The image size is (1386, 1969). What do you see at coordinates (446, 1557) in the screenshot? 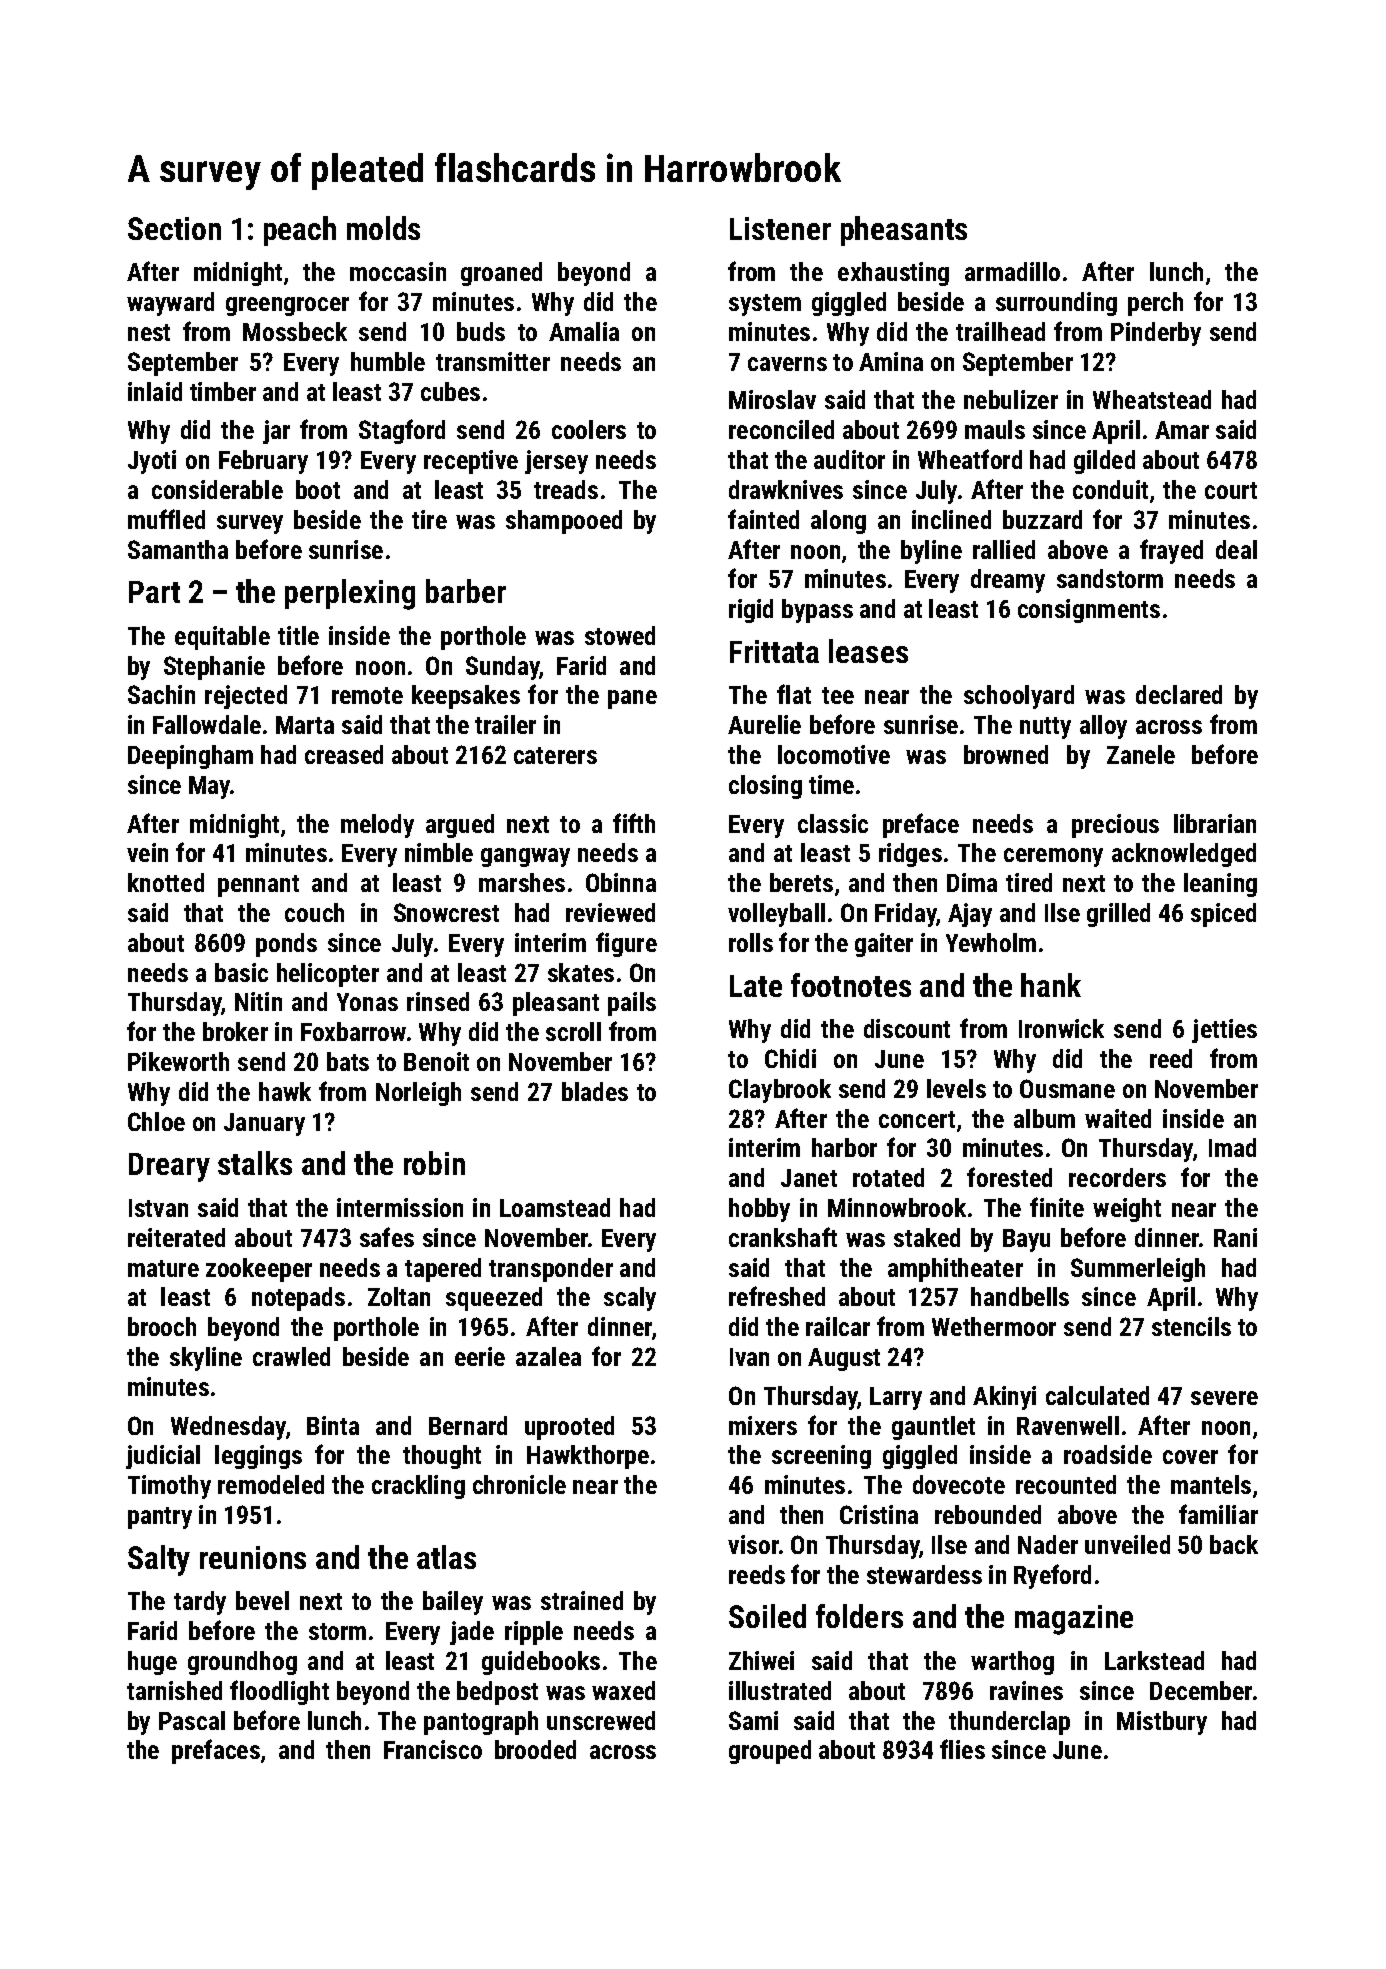
I see `atlas` at bounding box center [446, 1557].
